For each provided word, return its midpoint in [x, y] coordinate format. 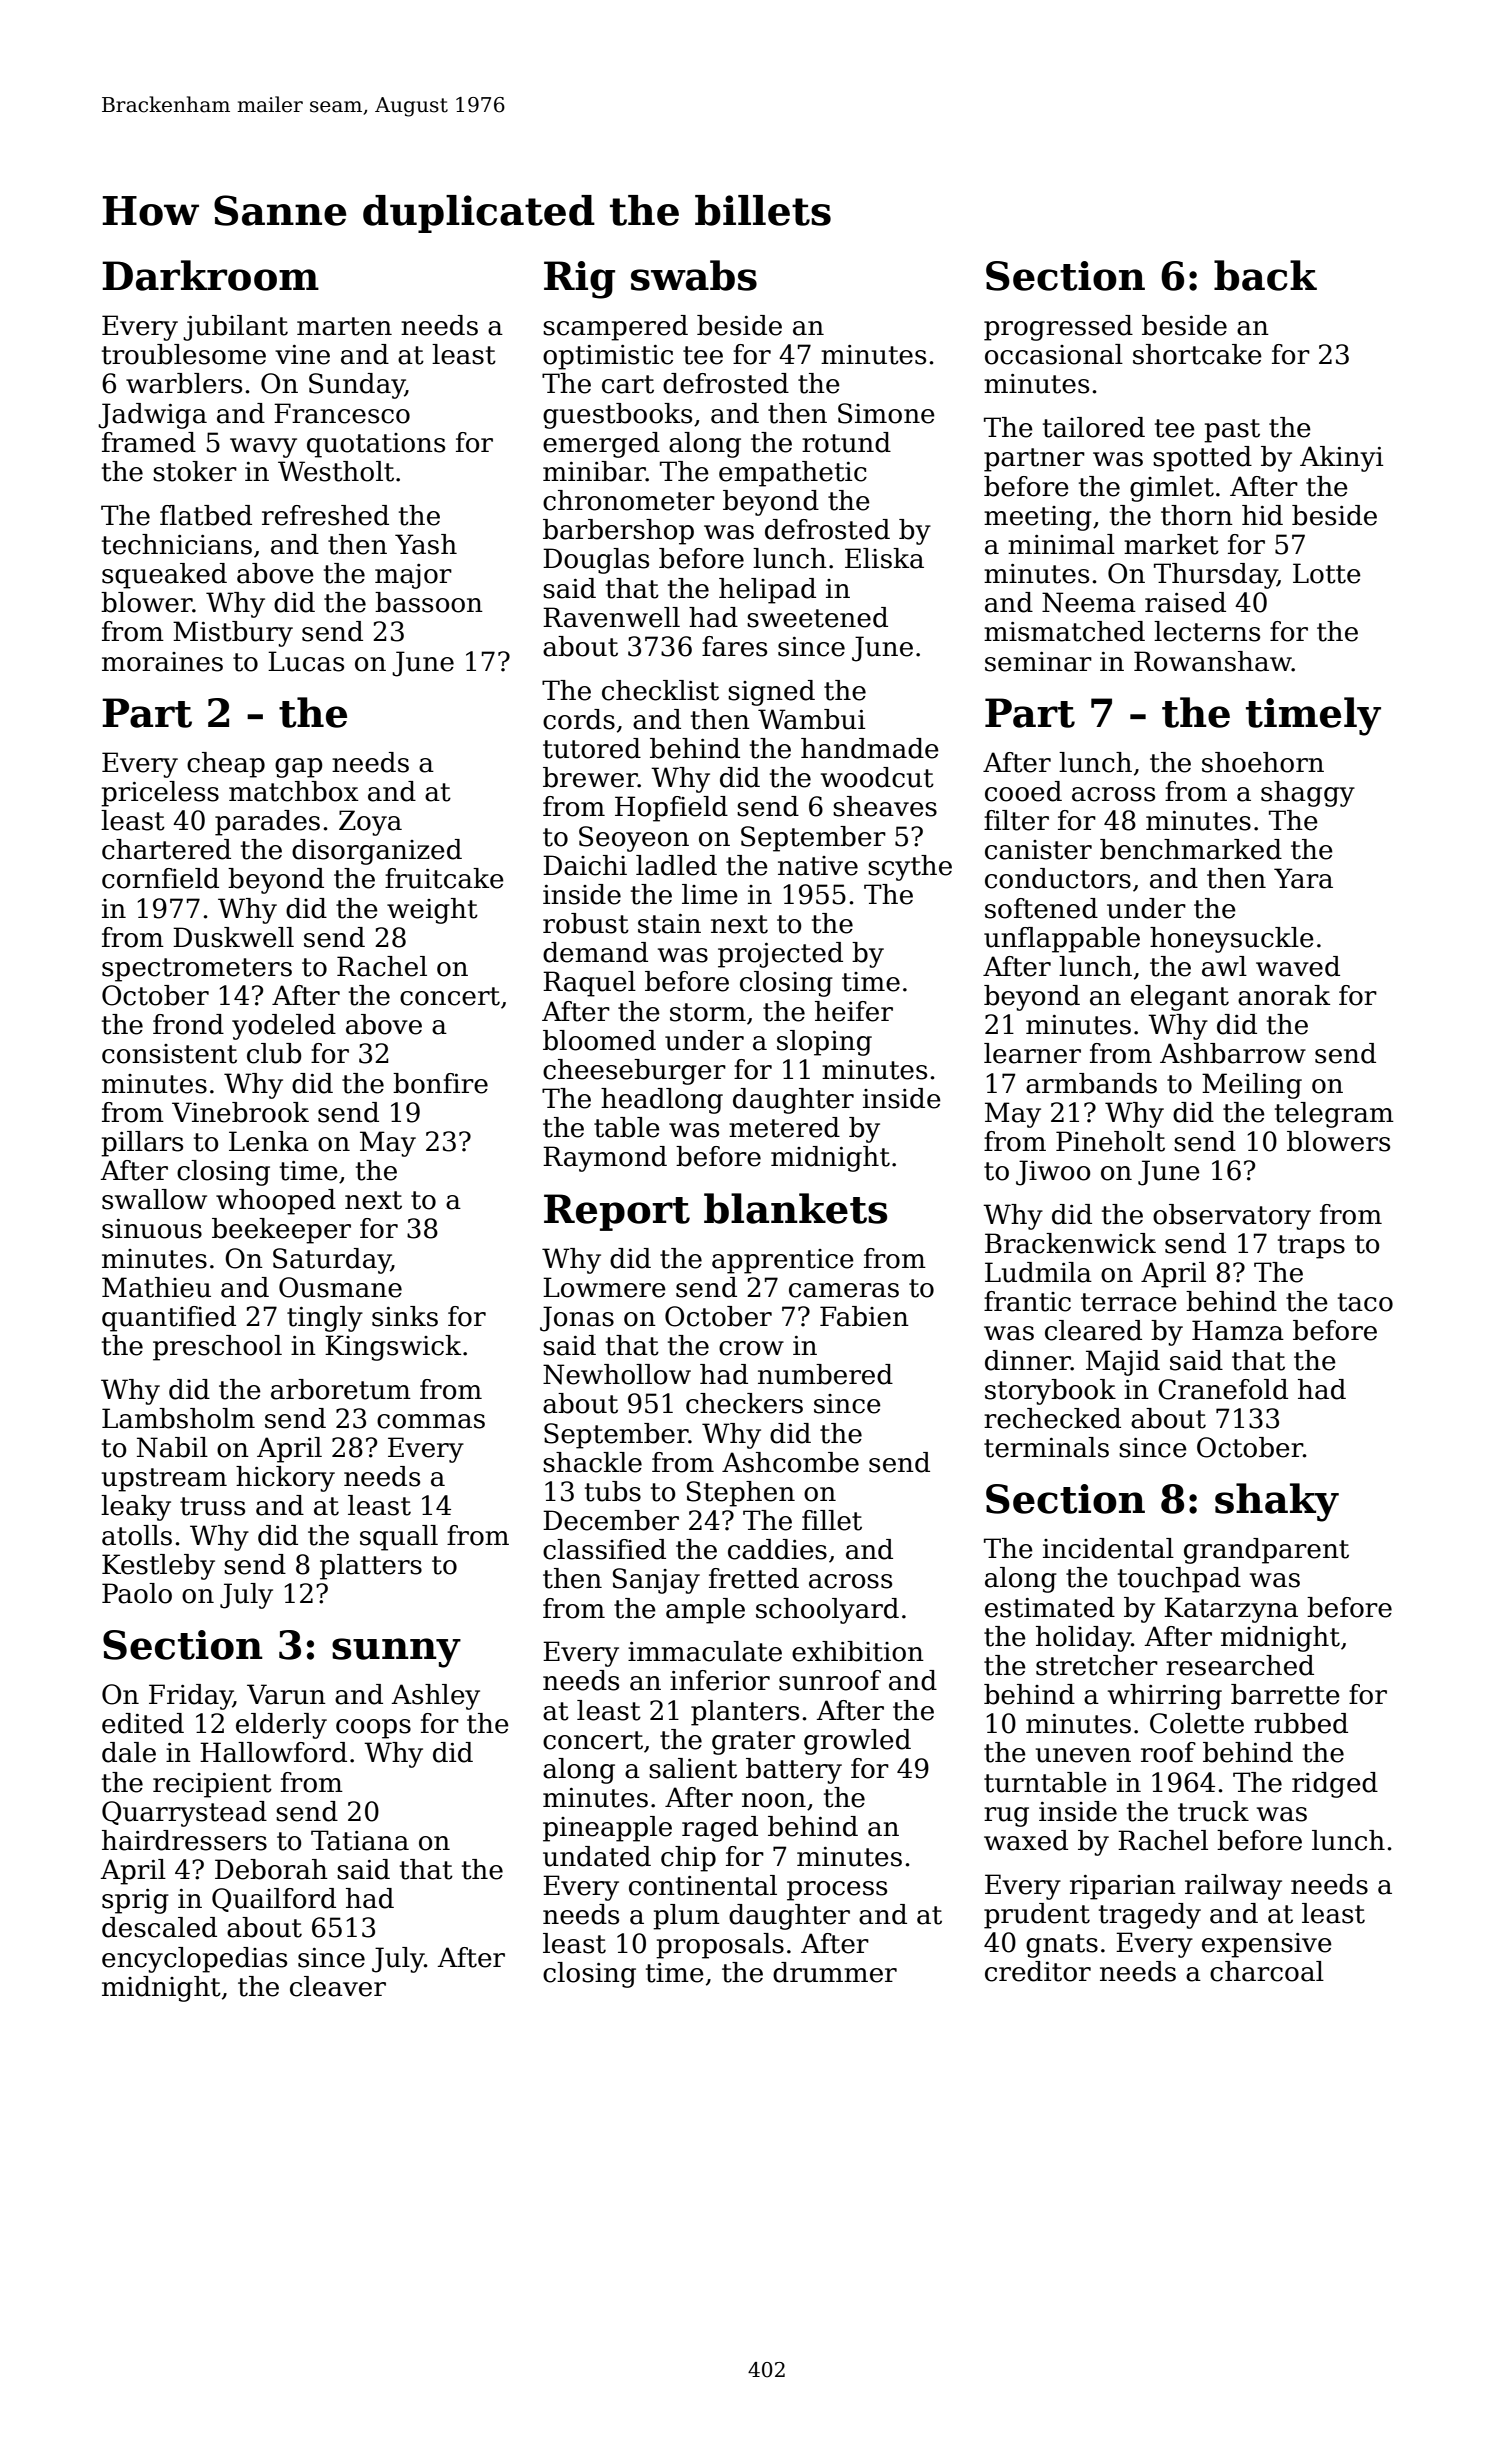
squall [399, 1538]
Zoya [370, 823]
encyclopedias [194, 1960]
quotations [376, 445]
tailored [1094, 427]
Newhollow [617, 1374]
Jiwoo [1053, 1173]
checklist [660, 690]
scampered [615, 328]
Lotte [1327, 573]
